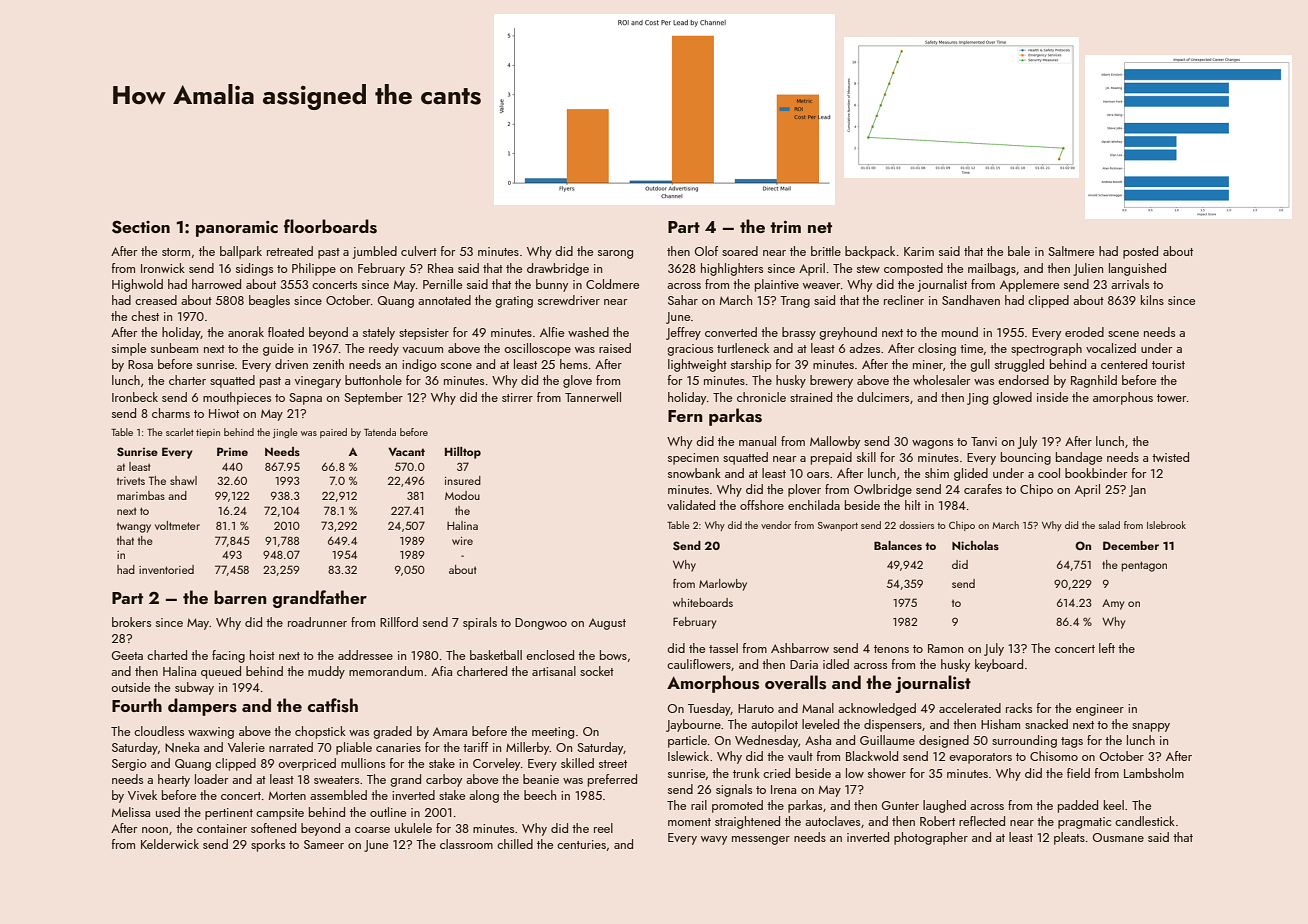 Image resolution: width=1308 pixels, height=924 pixels. I want to click on scarlet, so click(180, 432).
